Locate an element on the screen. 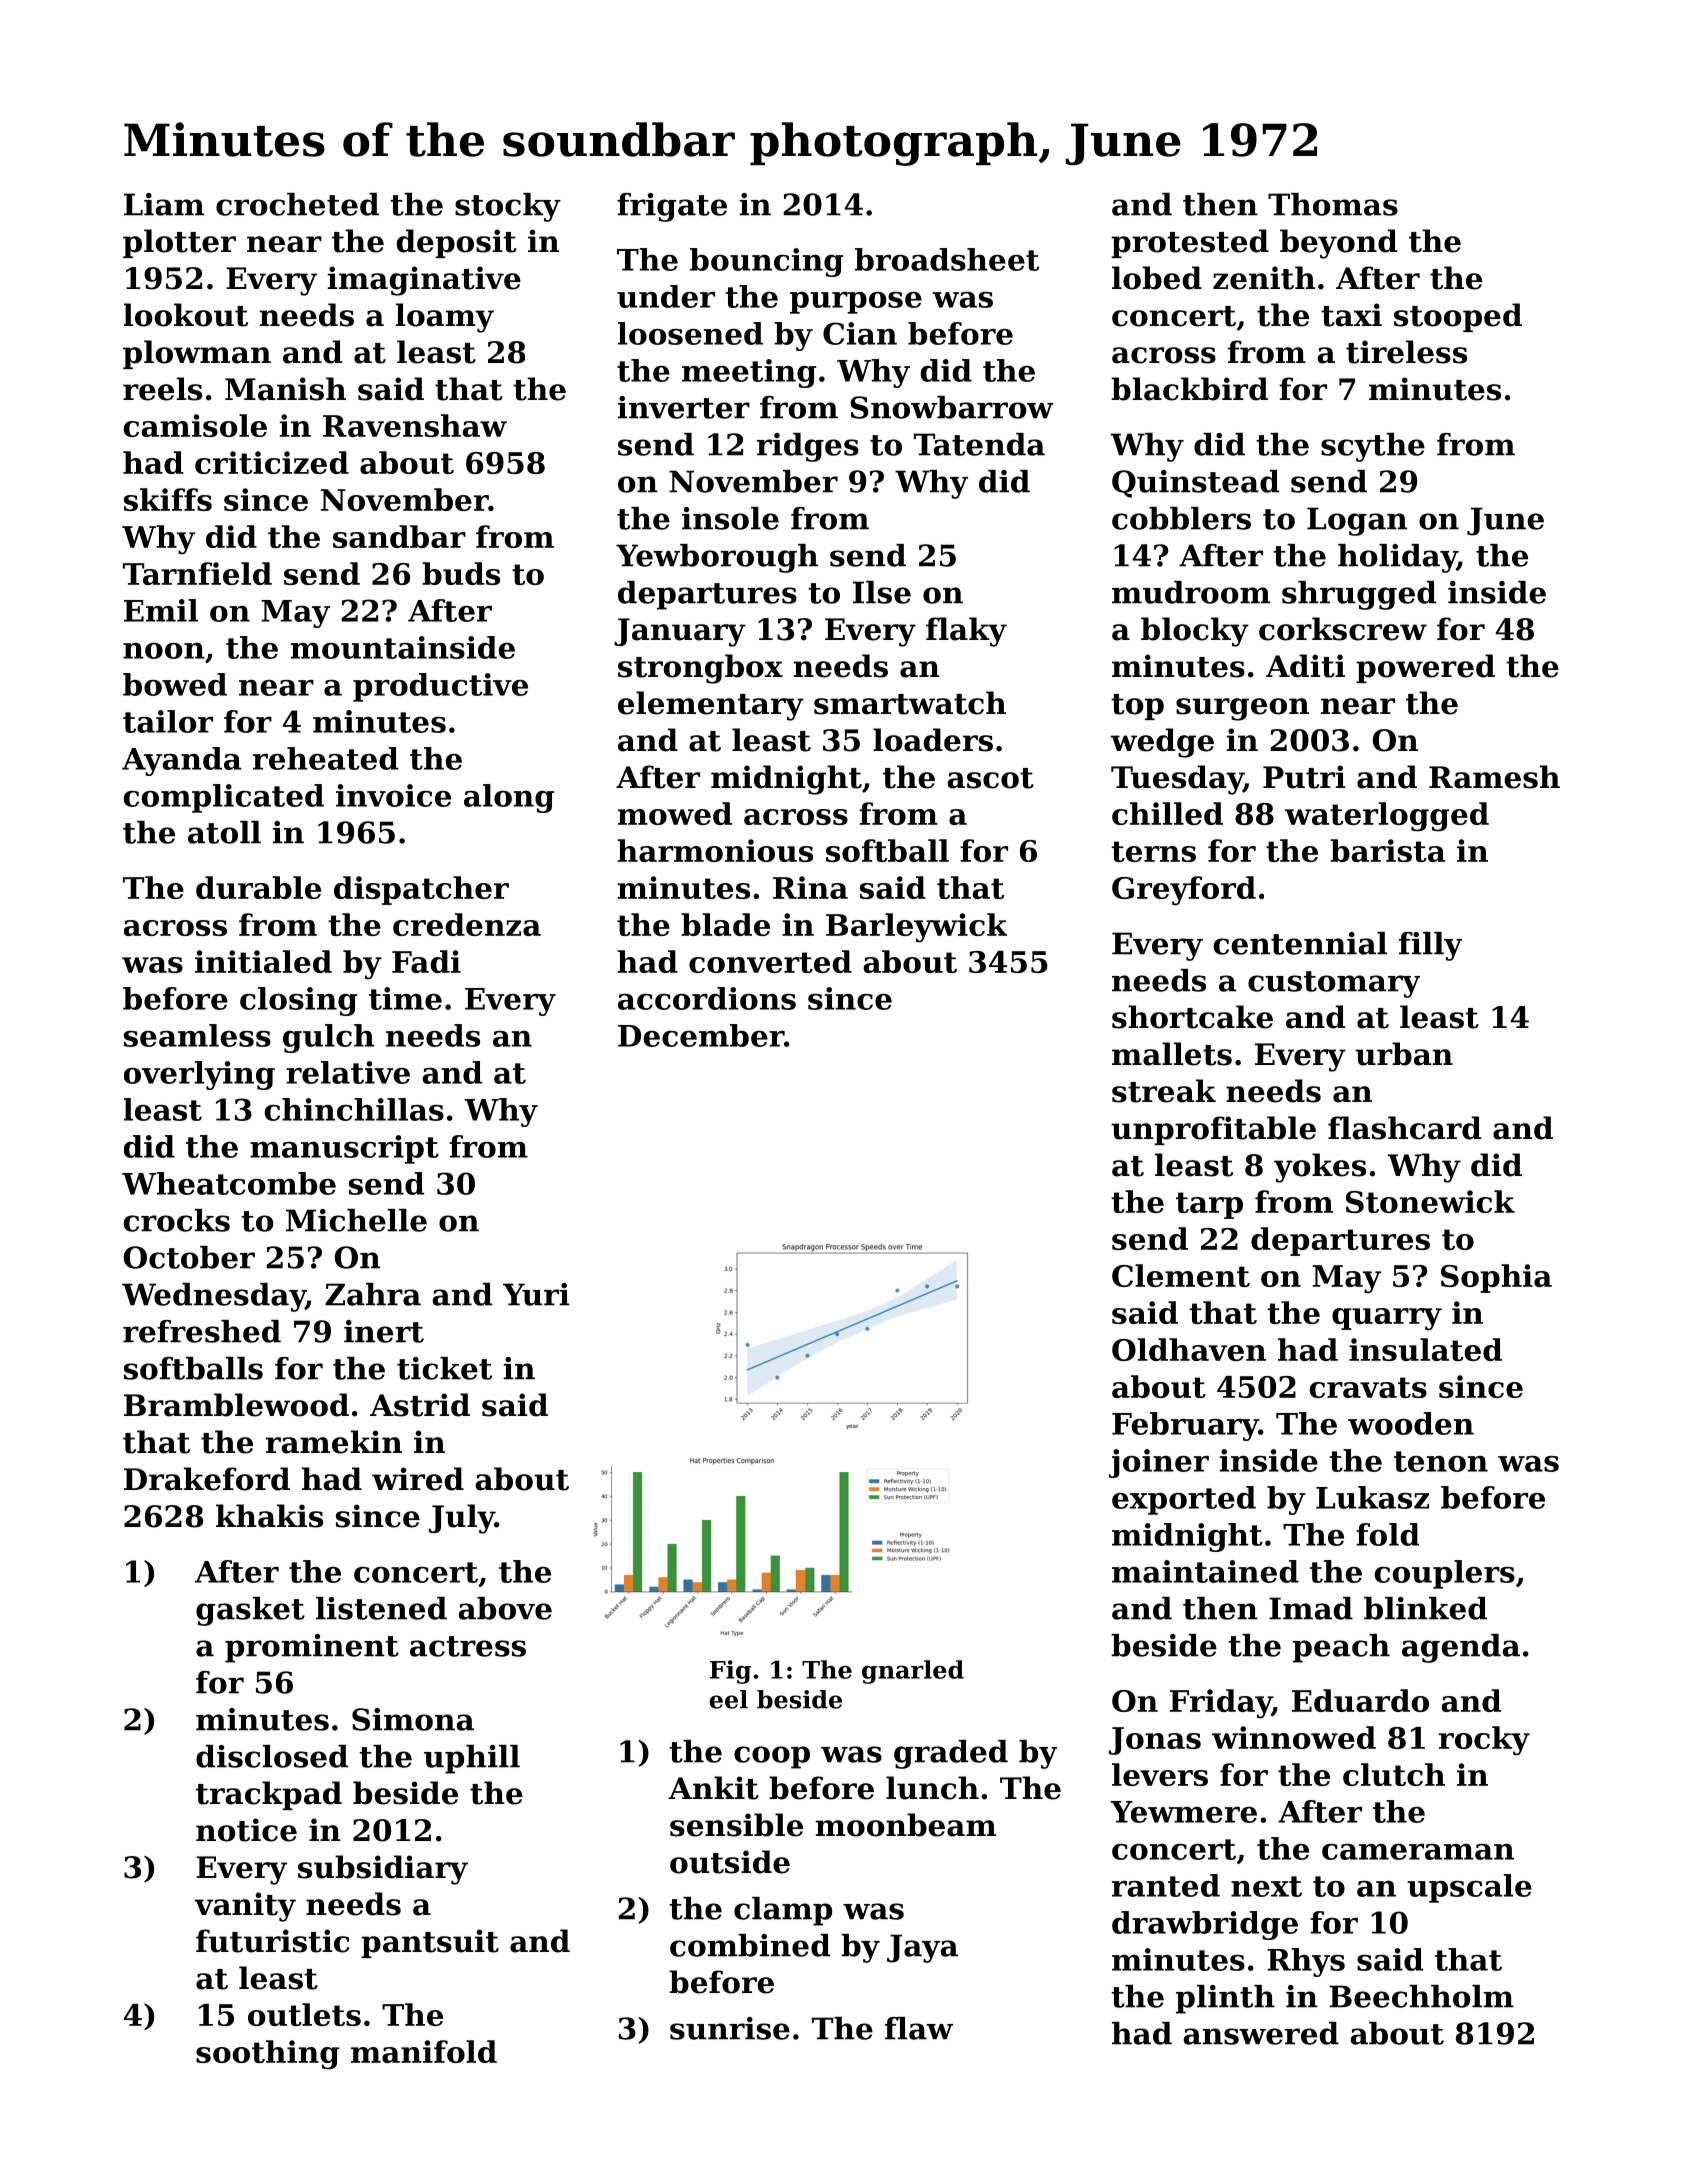 Image resolution: width=1683 pixels, height=2178 pixels. Clement is located at coordinates (1181, 1275).
